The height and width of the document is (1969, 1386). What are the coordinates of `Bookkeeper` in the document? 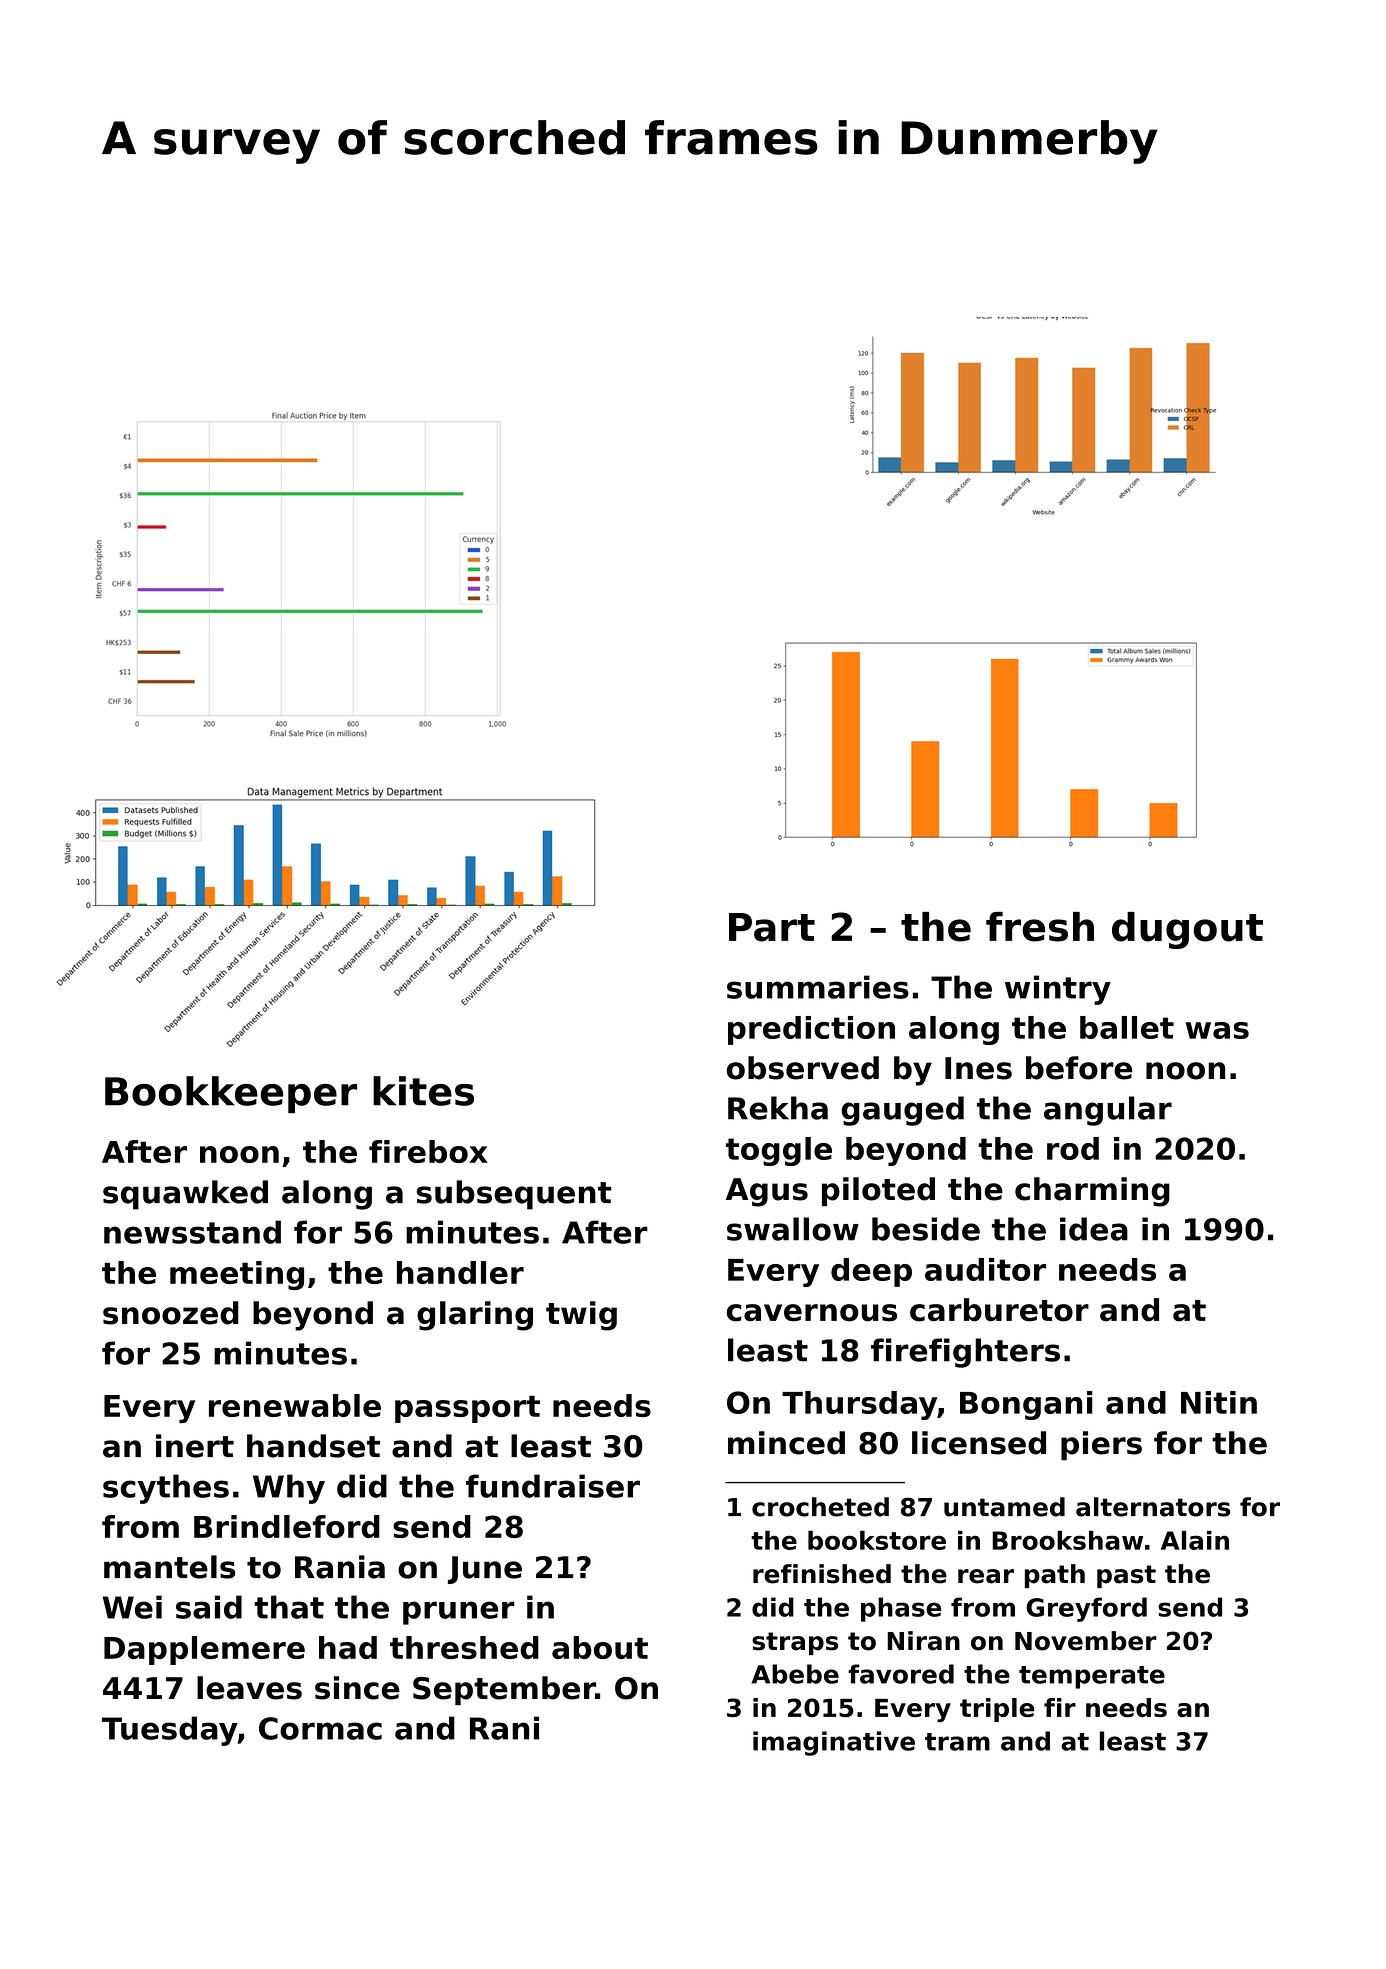 It's located at (231, 1094).
